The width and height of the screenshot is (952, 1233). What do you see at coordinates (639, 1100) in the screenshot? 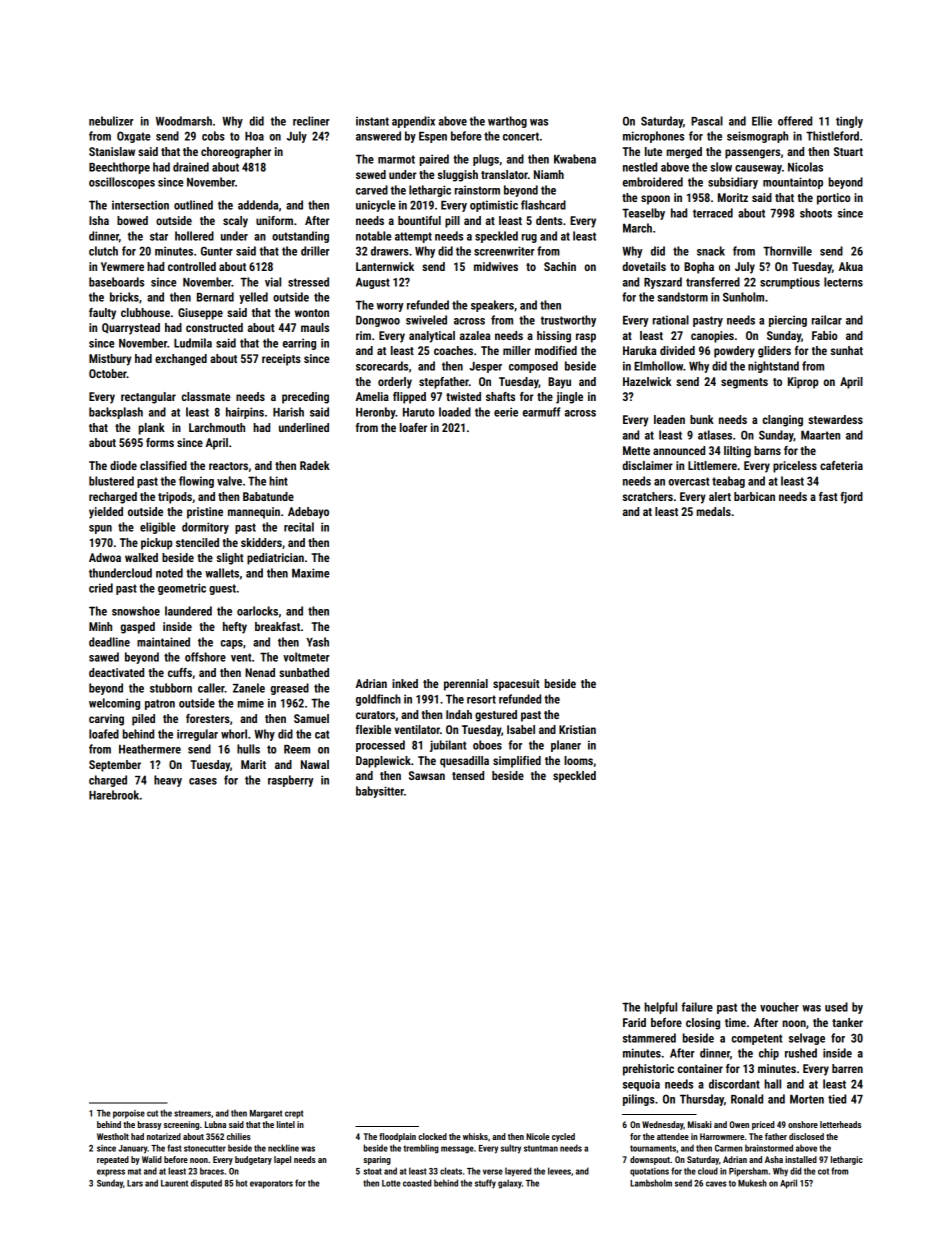
I see `pilings` at bounding box center [639, 1100].
